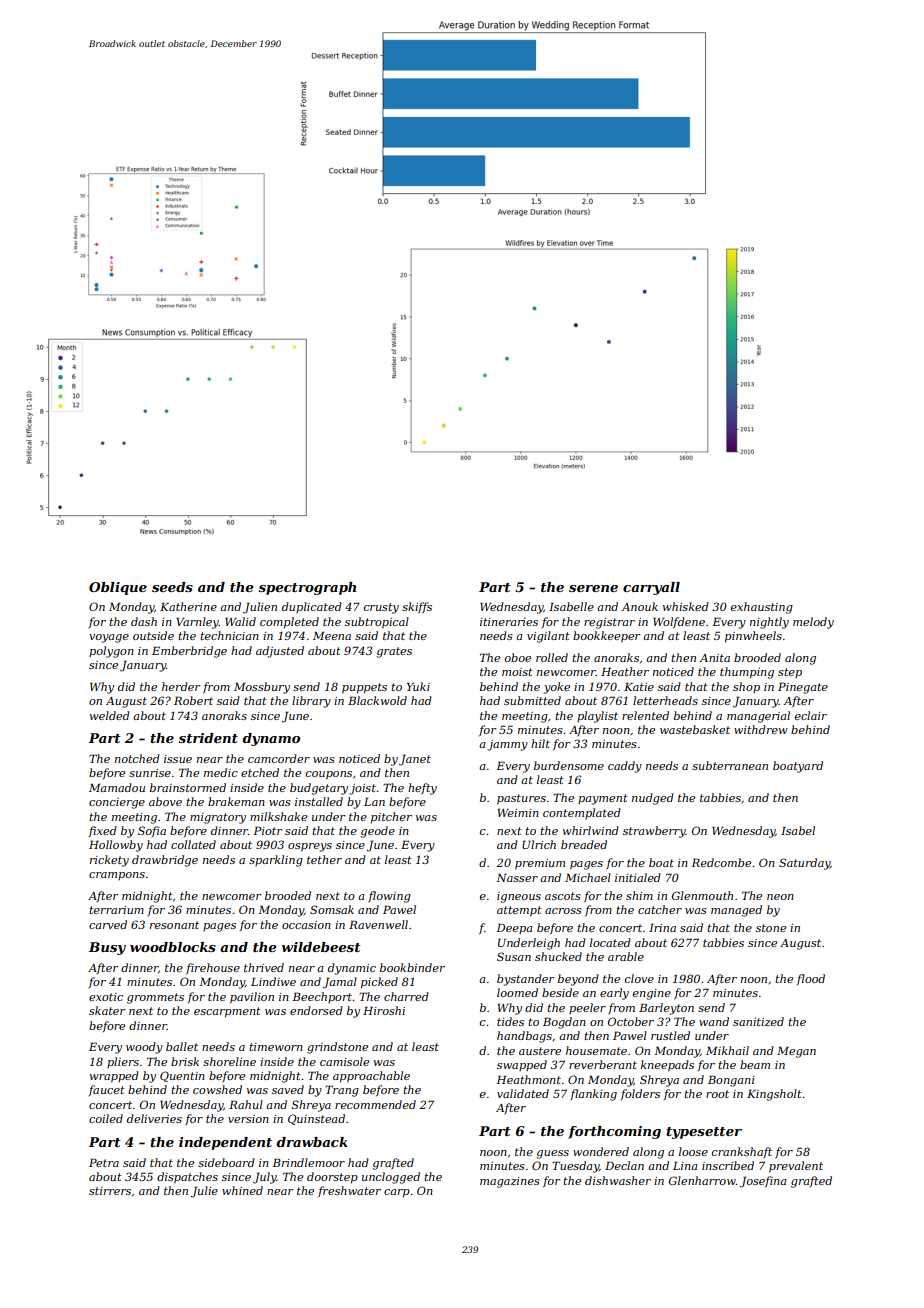 The image size is (924, 1308). Describe the element at coordinates (137, 758) in the screenshot. I see `notched` at that location.
